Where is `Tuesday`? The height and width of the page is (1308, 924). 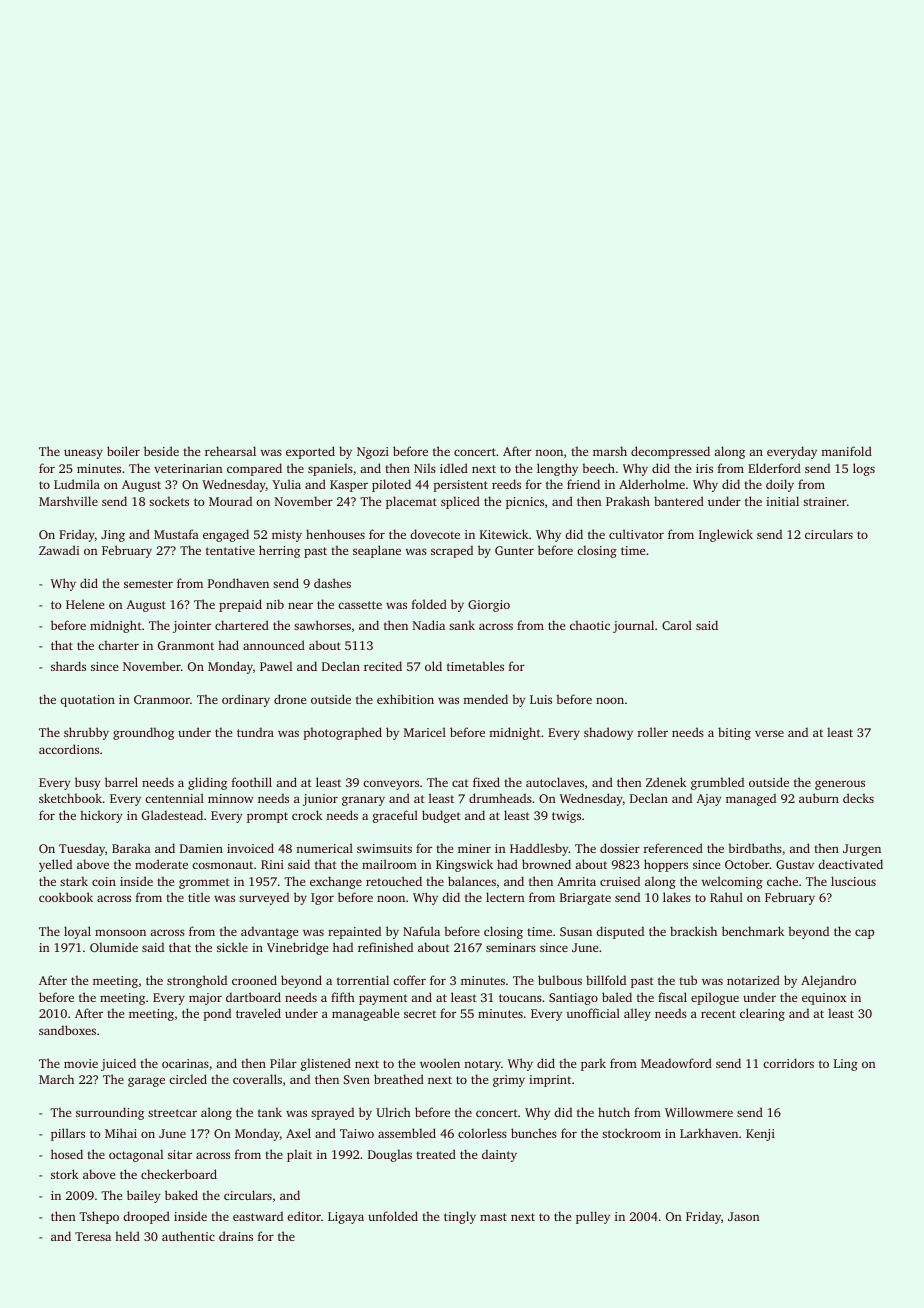
Tuesday is located at coordinates (82, 849).
